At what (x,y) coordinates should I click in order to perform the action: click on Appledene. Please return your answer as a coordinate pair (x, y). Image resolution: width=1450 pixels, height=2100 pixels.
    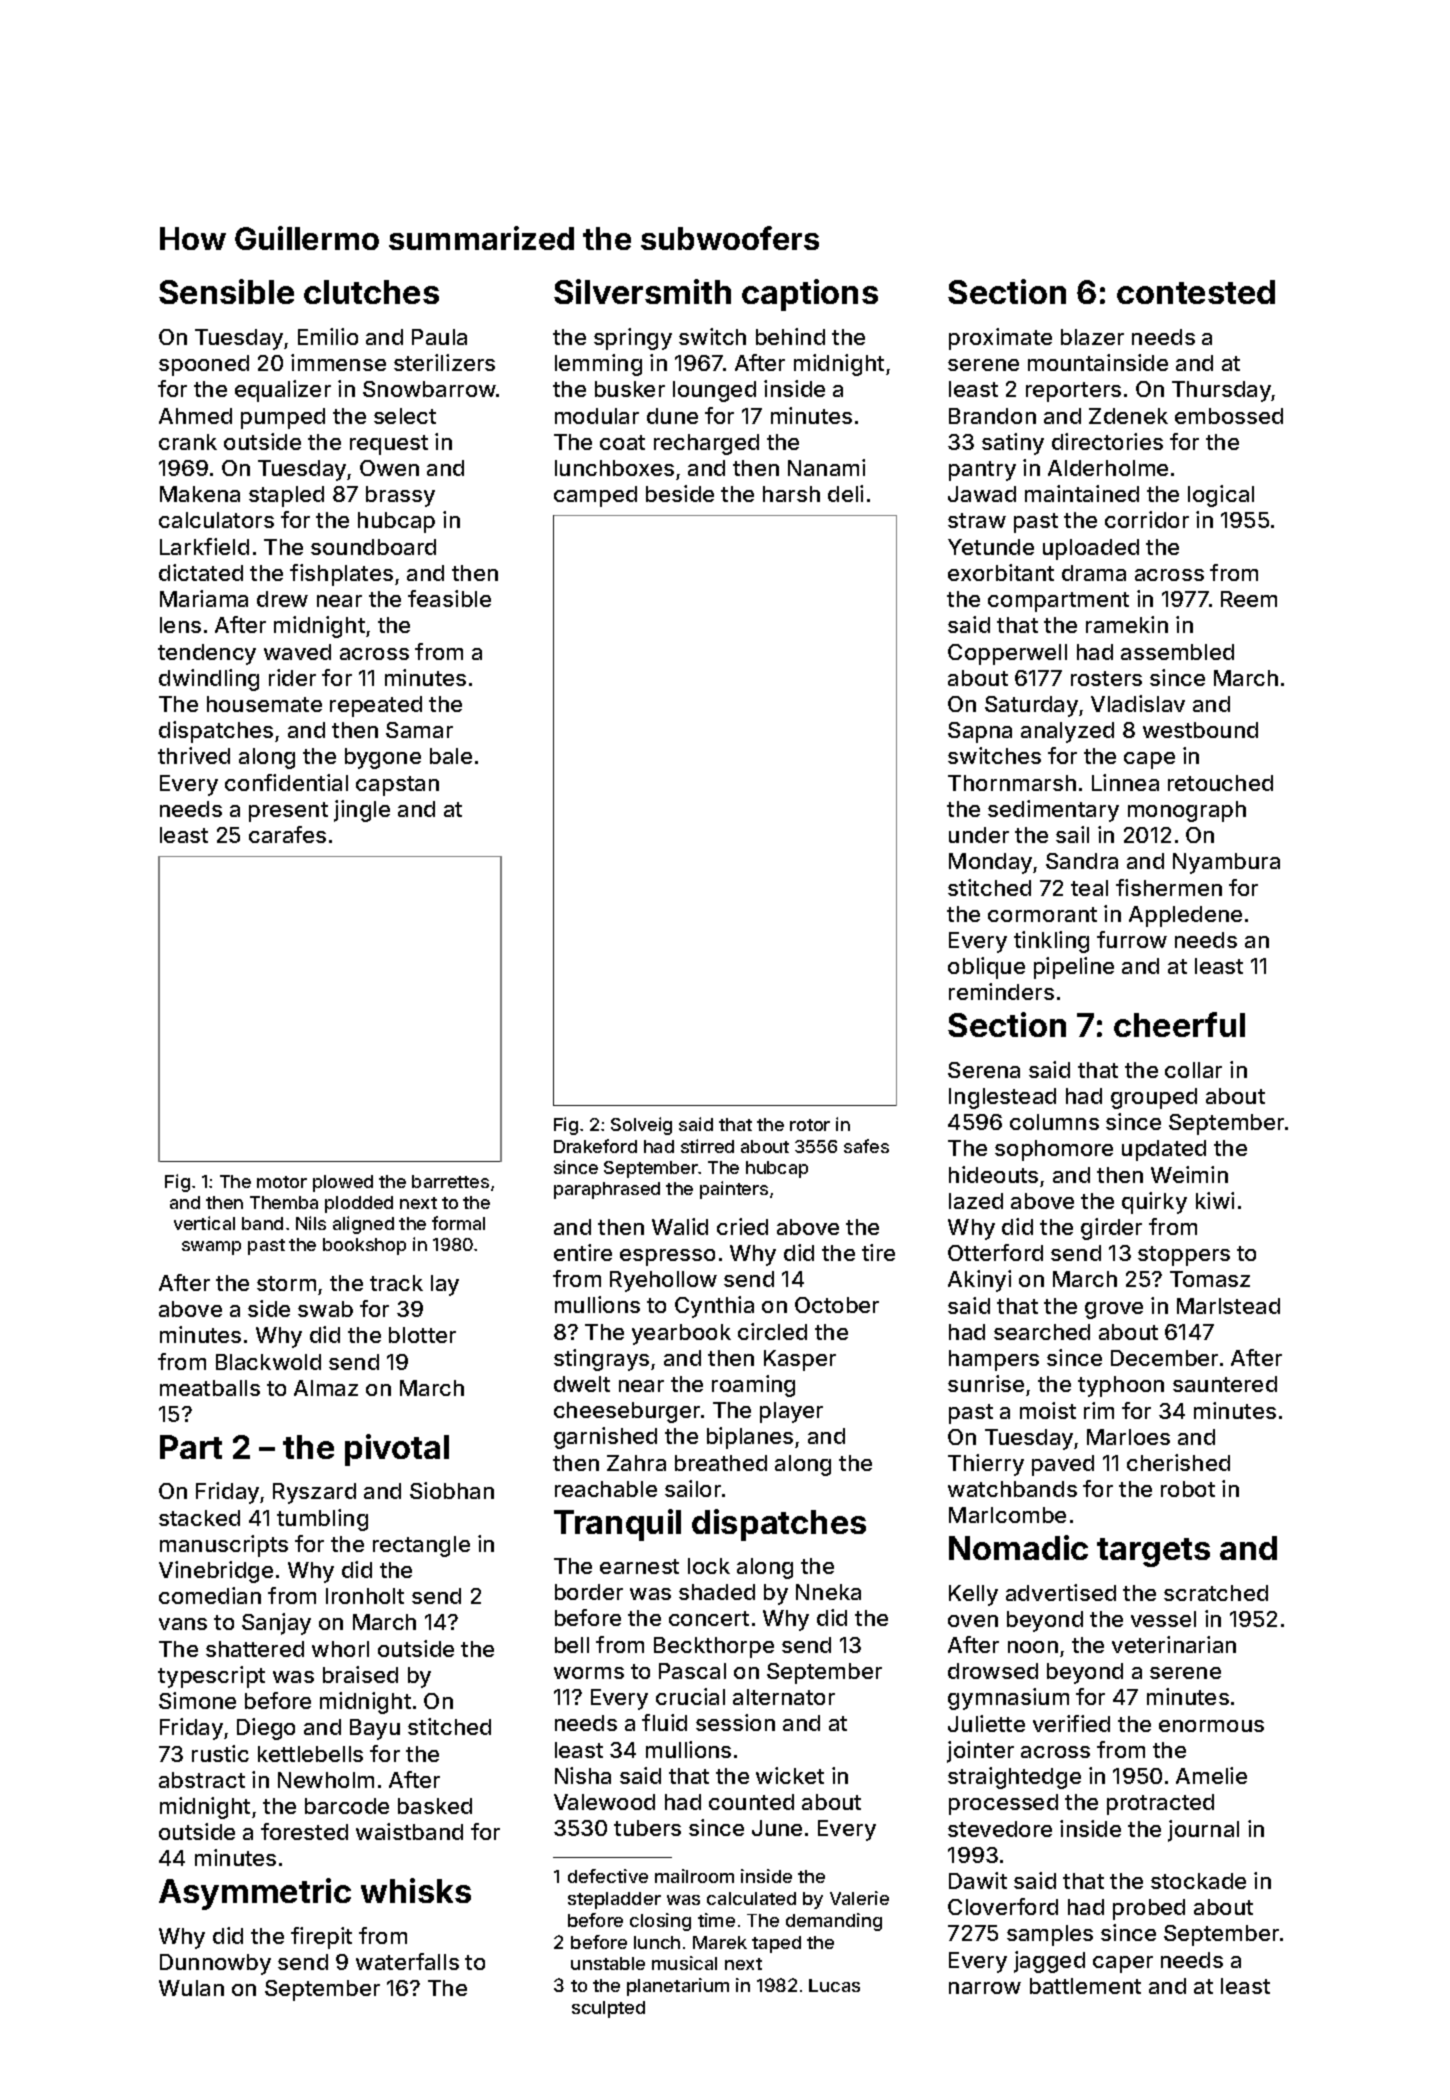
    Looking at the image, I should click on (1185, 916).
